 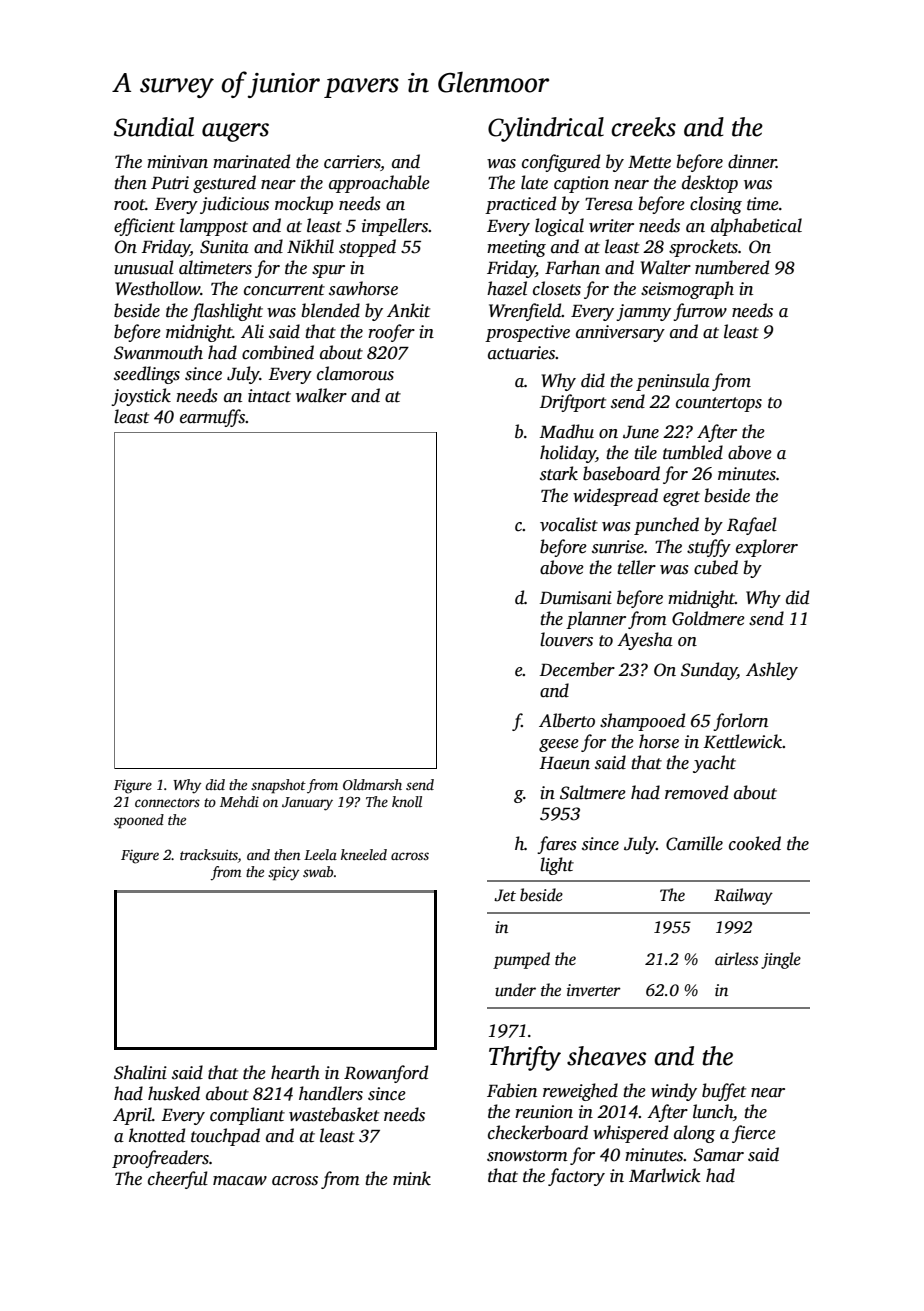 I want to click on factory, so click(x=576, y=1177).
